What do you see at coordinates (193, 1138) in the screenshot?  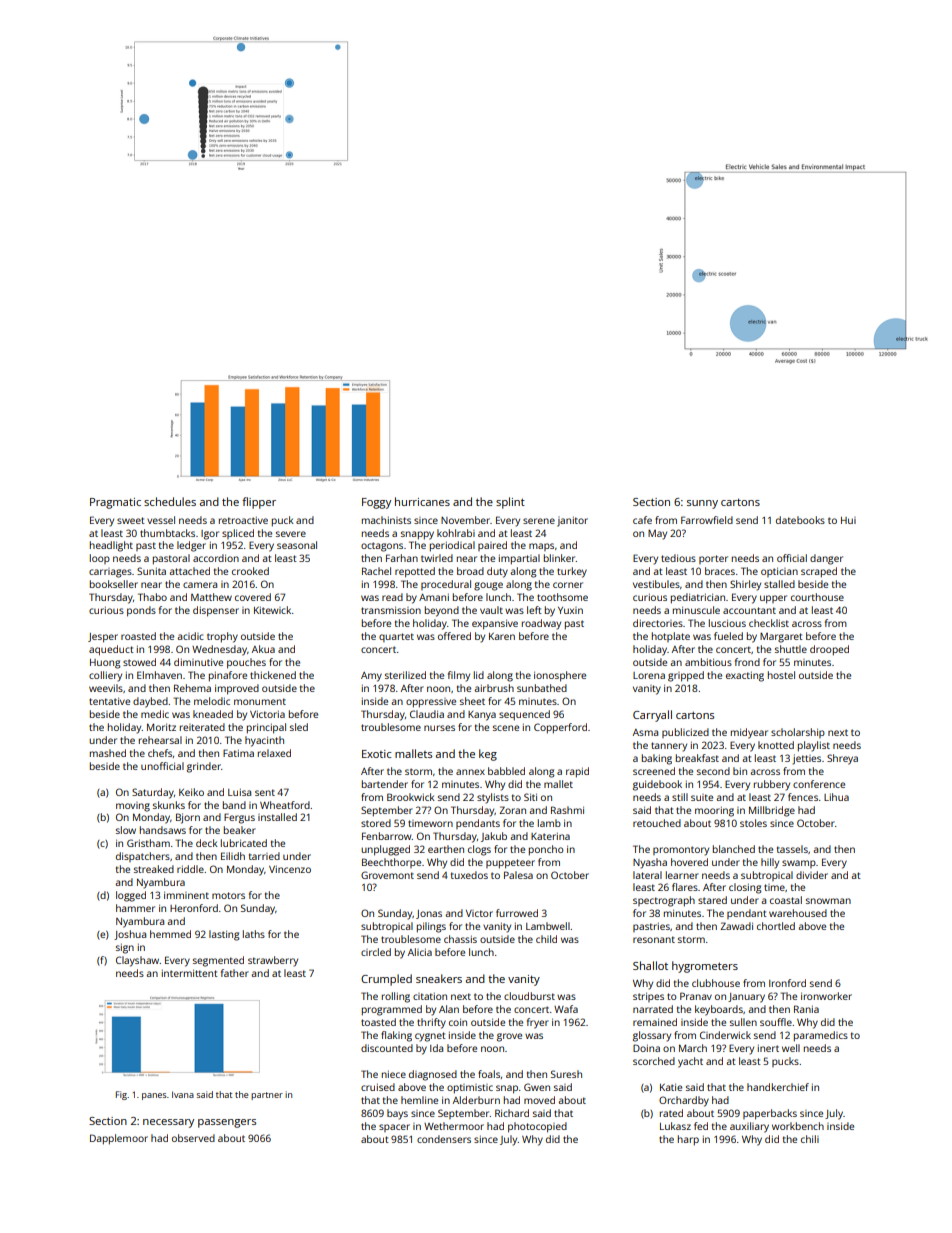 I see `observed` at bounding box center [193, 1138].
